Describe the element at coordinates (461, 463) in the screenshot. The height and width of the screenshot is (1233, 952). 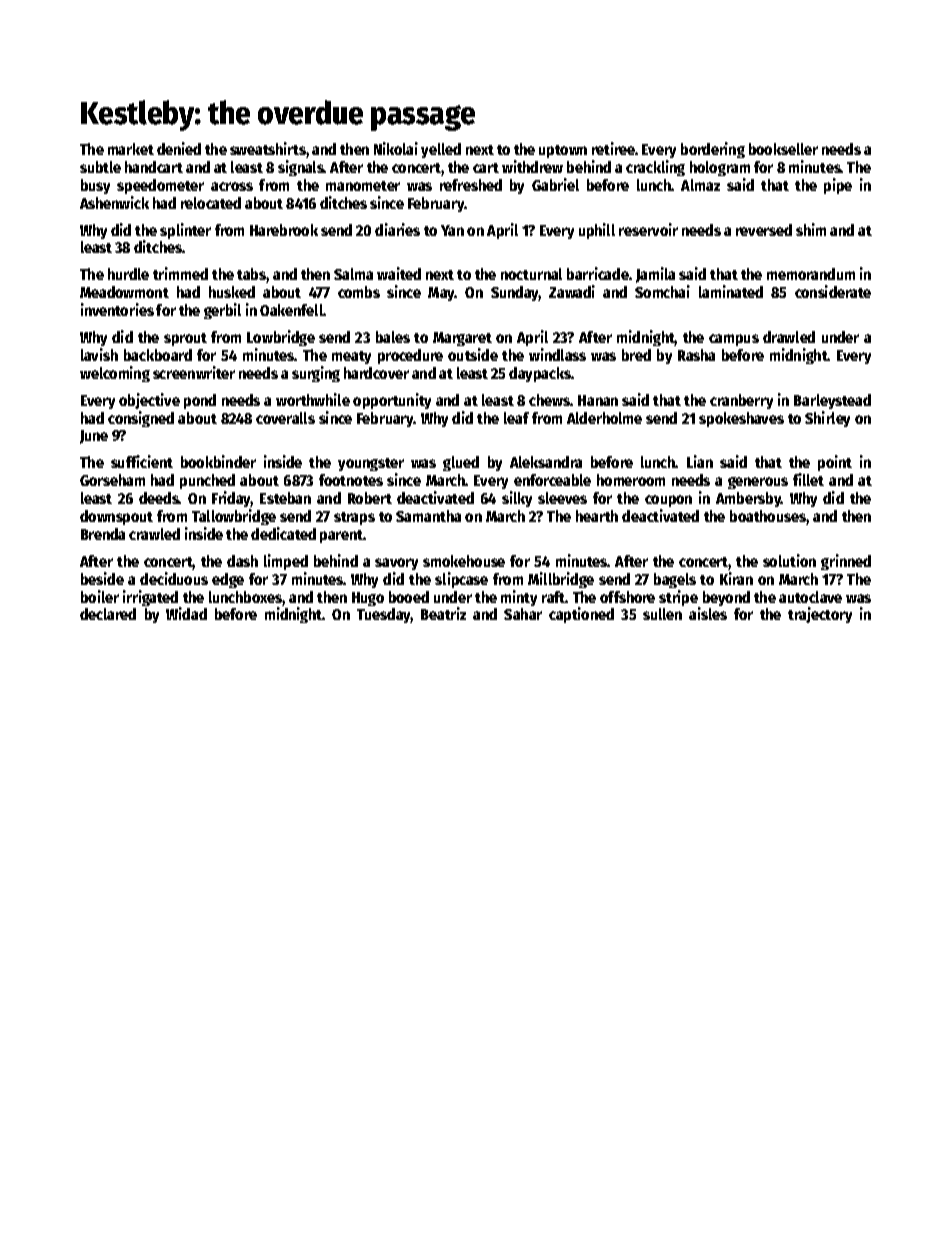
I see `glued` at that location.
